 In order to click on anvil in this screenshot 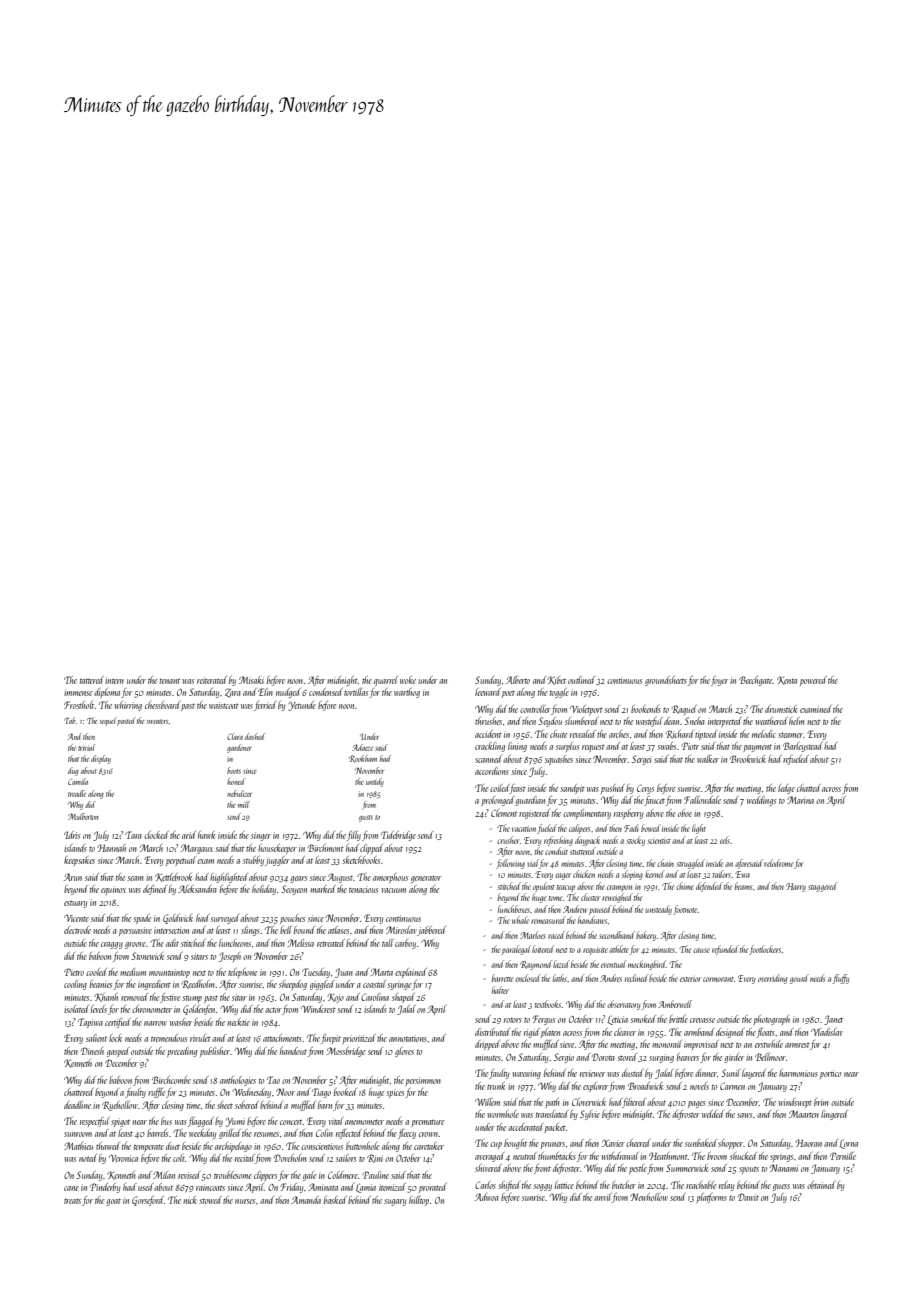, I will do `click(603, 1197)`.
